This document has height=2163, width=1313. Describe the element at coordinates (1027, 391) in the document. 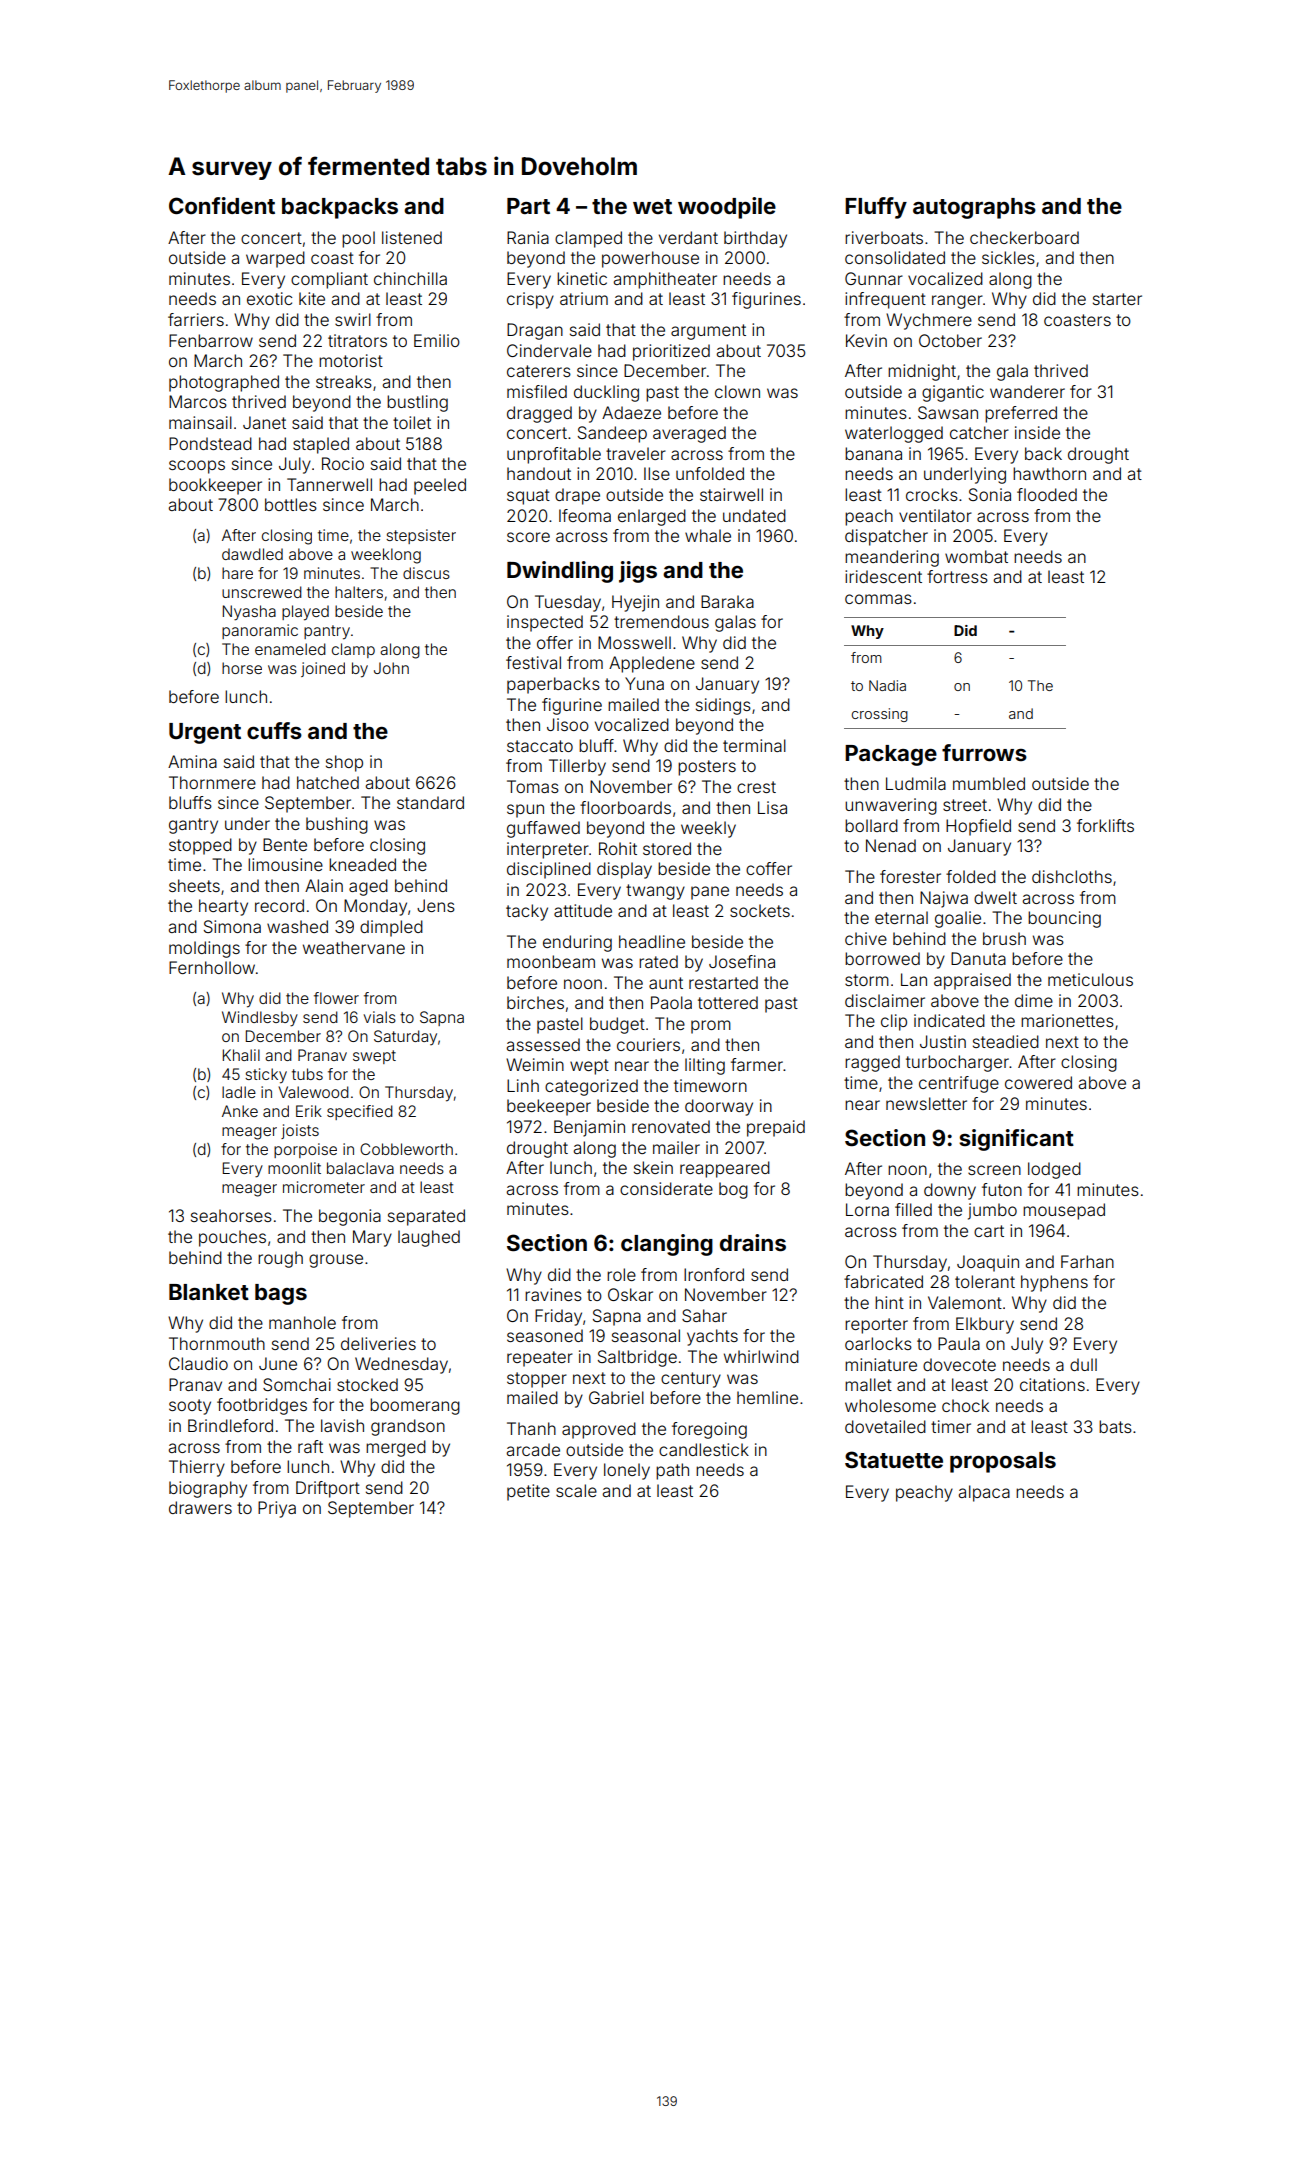

I see `wanderer` at that location.
